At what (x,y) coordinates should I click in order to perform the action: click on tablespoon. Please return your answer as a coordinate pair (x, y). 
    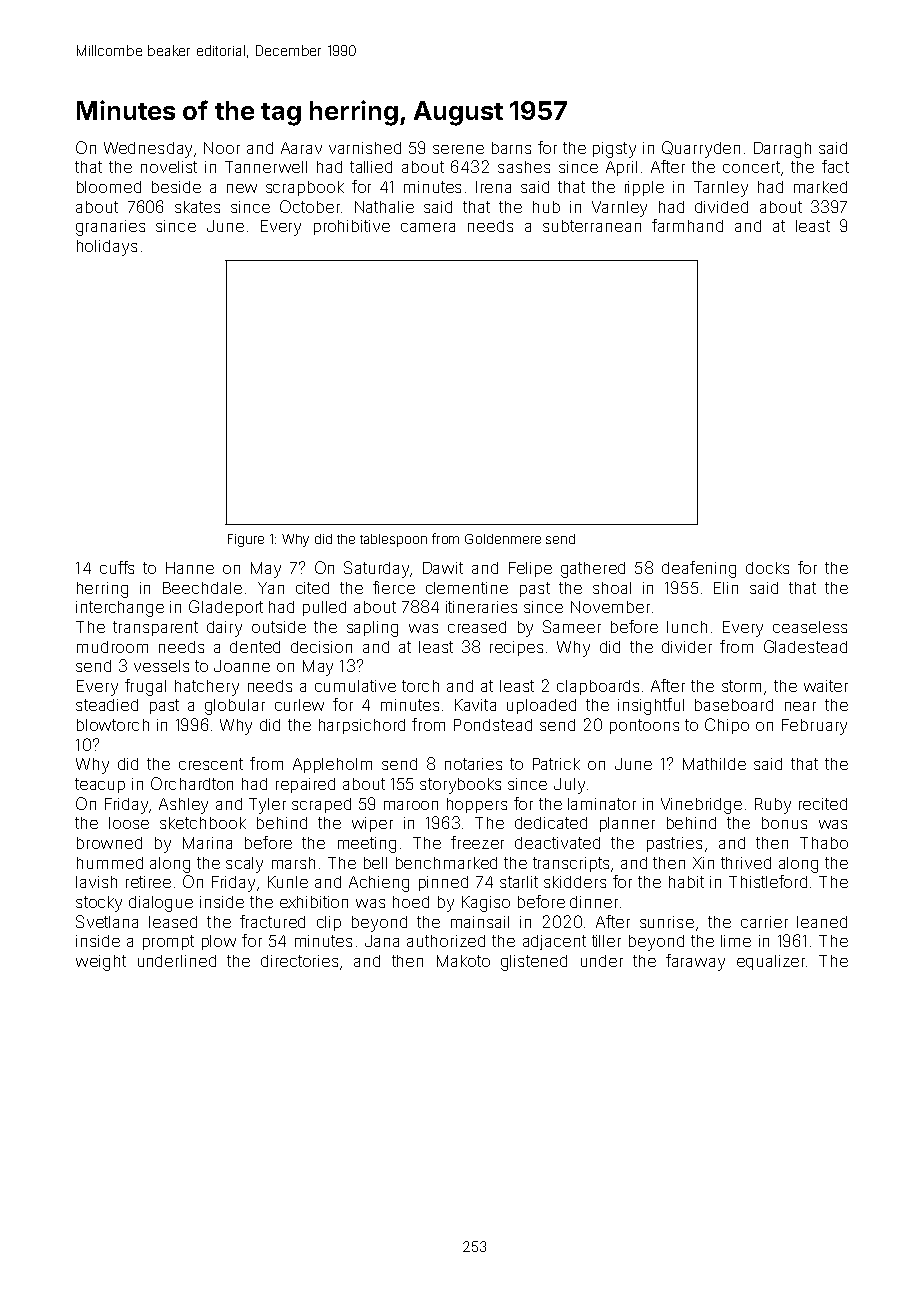
    Looking at the image, I should click on (393, 540).
